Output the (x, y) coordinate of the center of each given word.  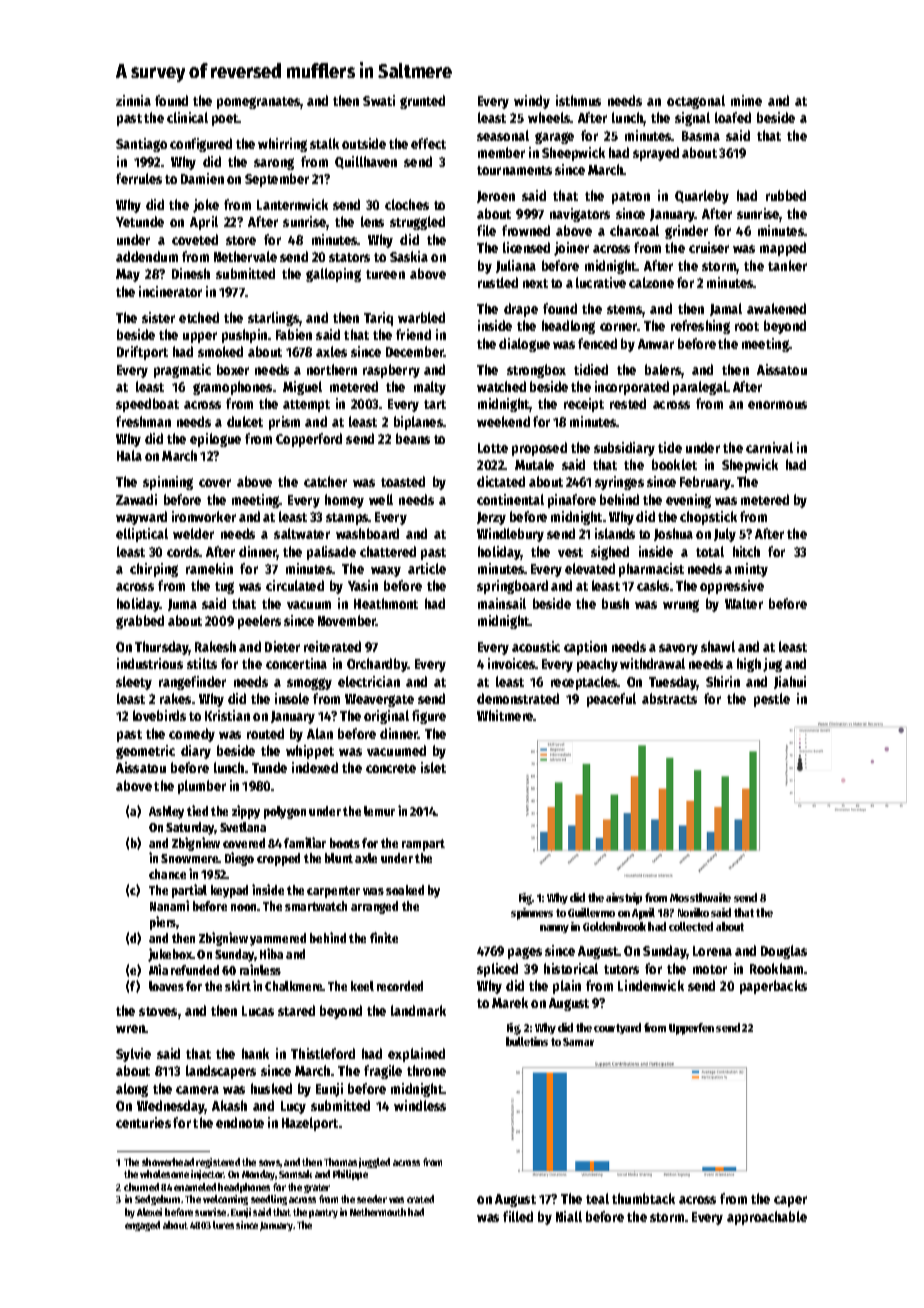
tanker (787, 265)
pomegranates (259, 103)
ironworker (204, 516)
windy (532, 102)
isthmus (578, 100)
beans (413, 438)
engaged (142, 1226)
